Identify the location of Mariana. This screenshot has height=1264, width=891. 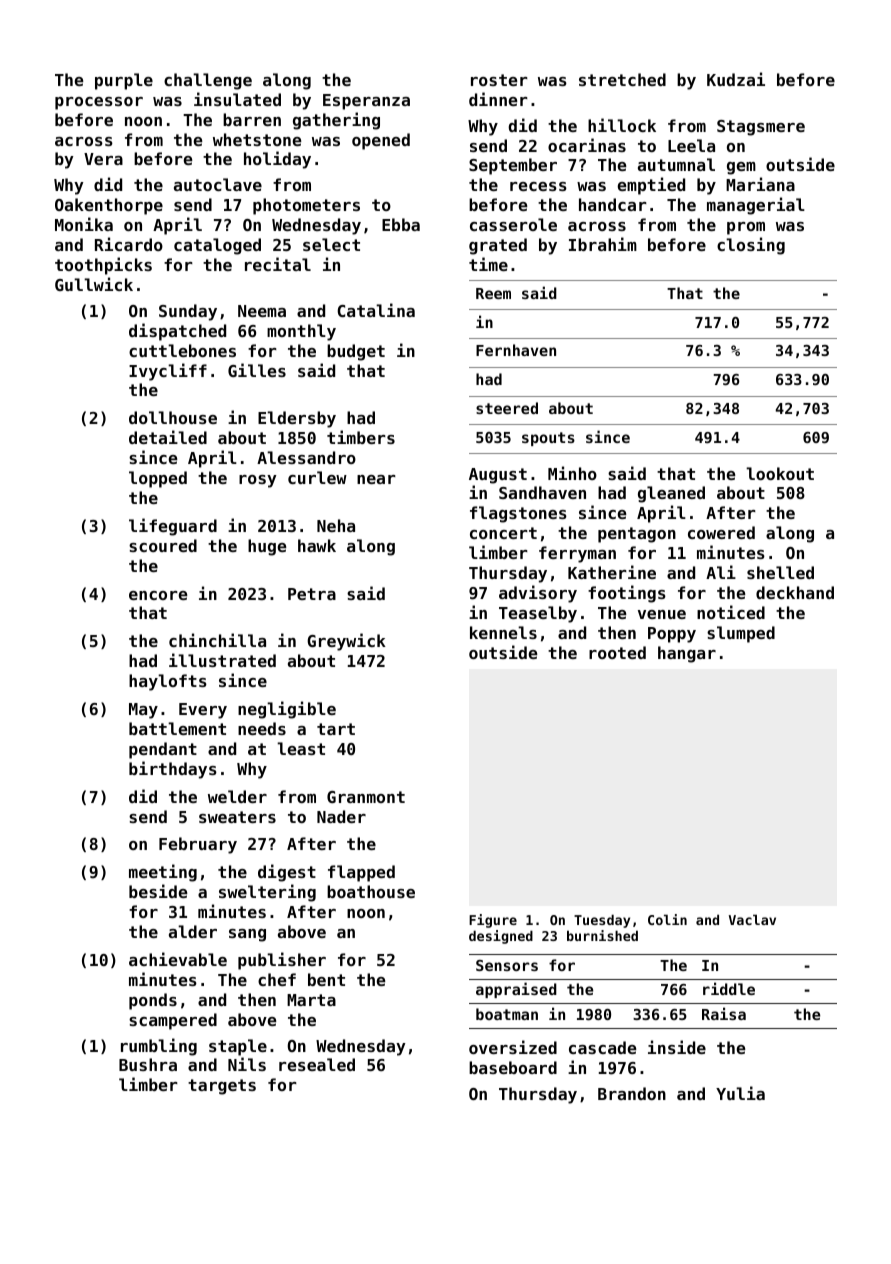
(760, 184).
